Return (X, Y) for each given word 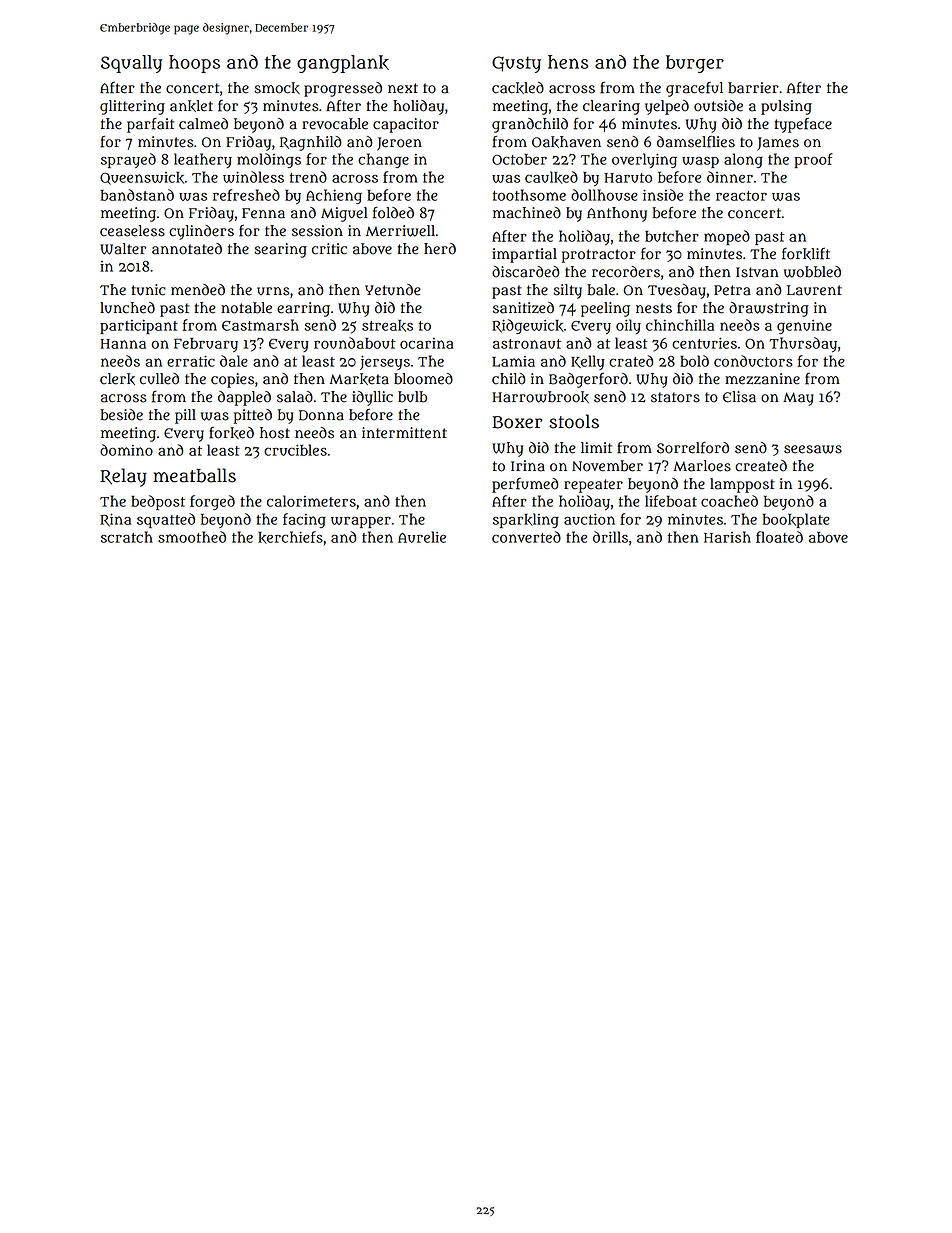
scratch (127, 537)
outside (718, 106)
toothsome (529, 195)
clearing (611, 107)
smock (277, 88)
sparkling (526, 520)
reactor (741, 196)
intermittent (404, 433)
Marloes (702, 466)
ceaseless (132, 231)
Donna (321, 415)
